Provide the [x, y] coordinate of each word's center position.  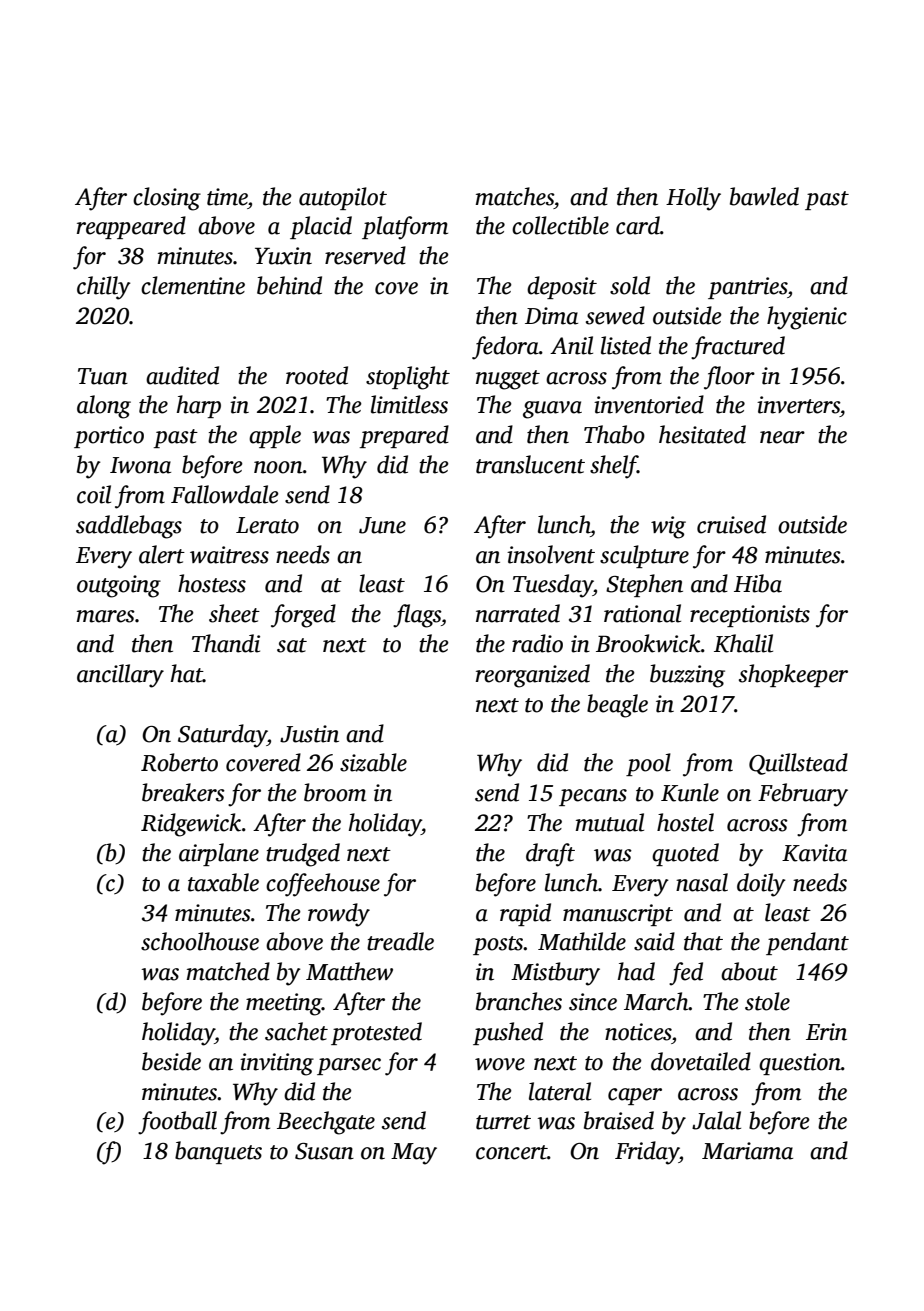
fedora [505, 348]
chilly [104, 288]
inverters [798, 405]
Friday [647, 1153]
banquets [218, 1152]
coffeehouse [323, 885]
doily [761, 885]
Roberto [179, 762]
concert [511, 1152]
